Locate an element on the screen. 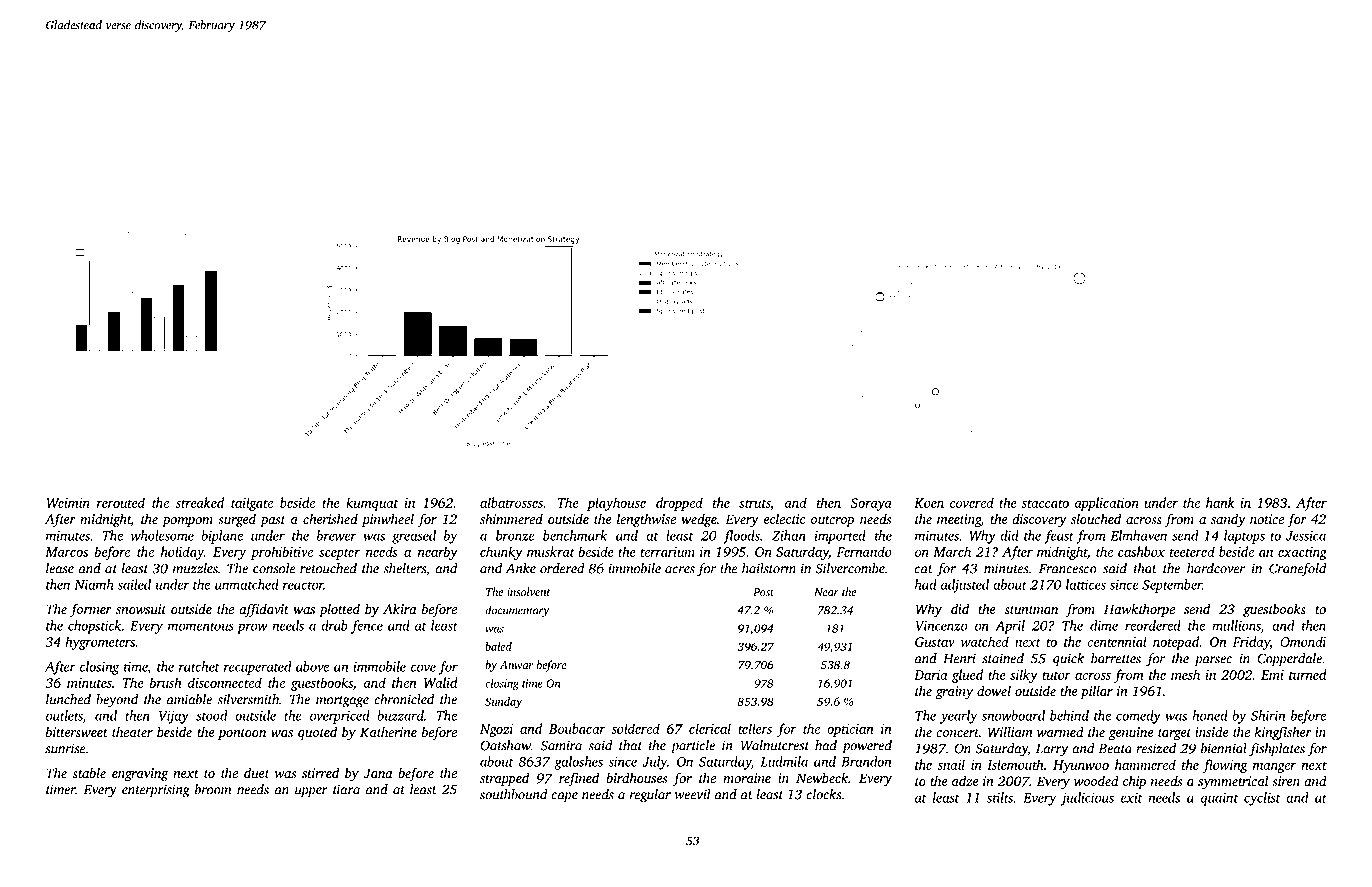 Image resolution: width=1372 pixels, height=887 pixels. Weimin is located at coordinates (68, 503).
